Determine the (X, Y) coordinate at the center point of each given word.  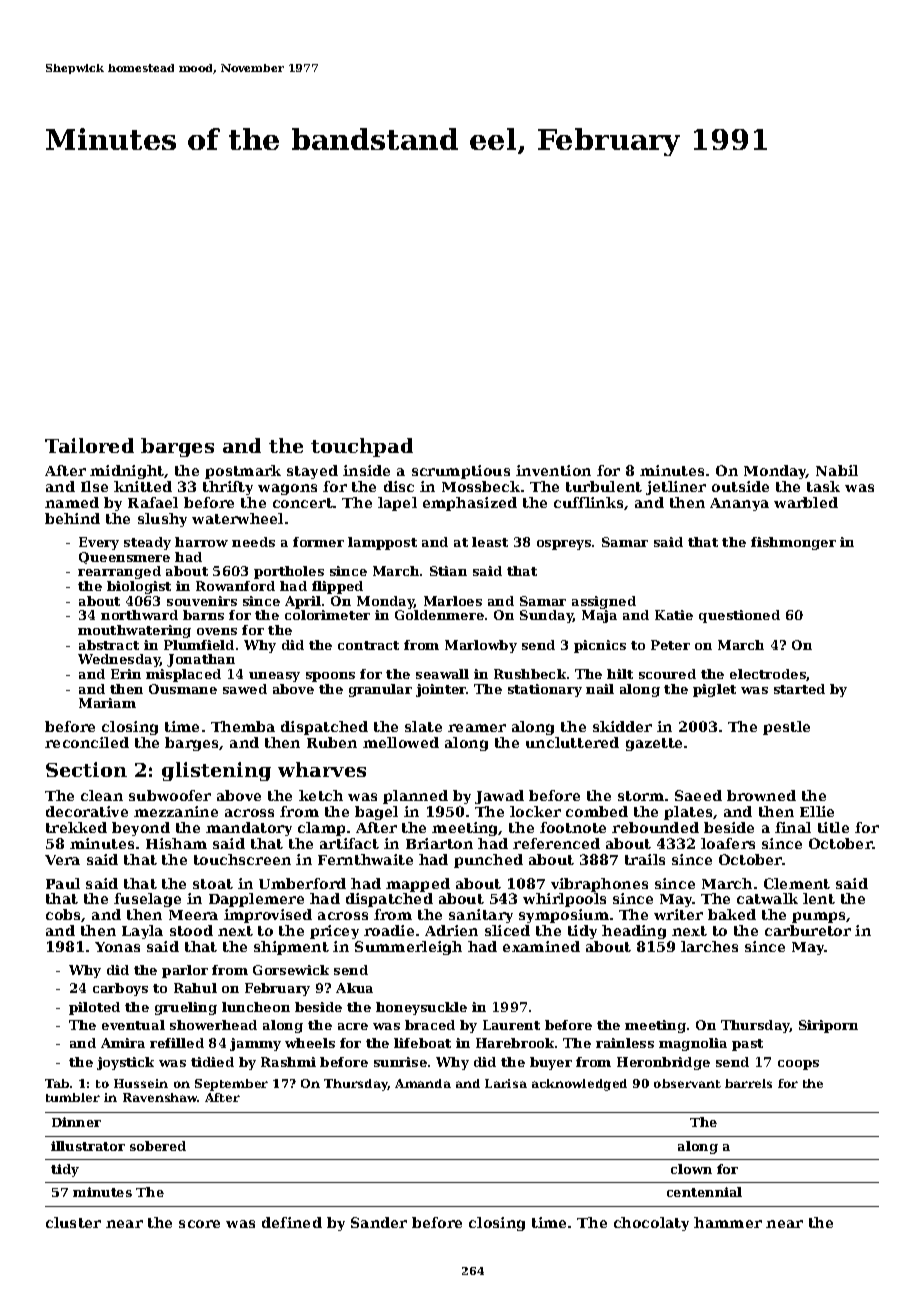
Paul (63, 883)
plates (688, 813)
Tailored (89, 445)
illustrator (88, 1146)
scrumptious (461, 472)
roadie (389, 930)
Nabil (837, 470)
